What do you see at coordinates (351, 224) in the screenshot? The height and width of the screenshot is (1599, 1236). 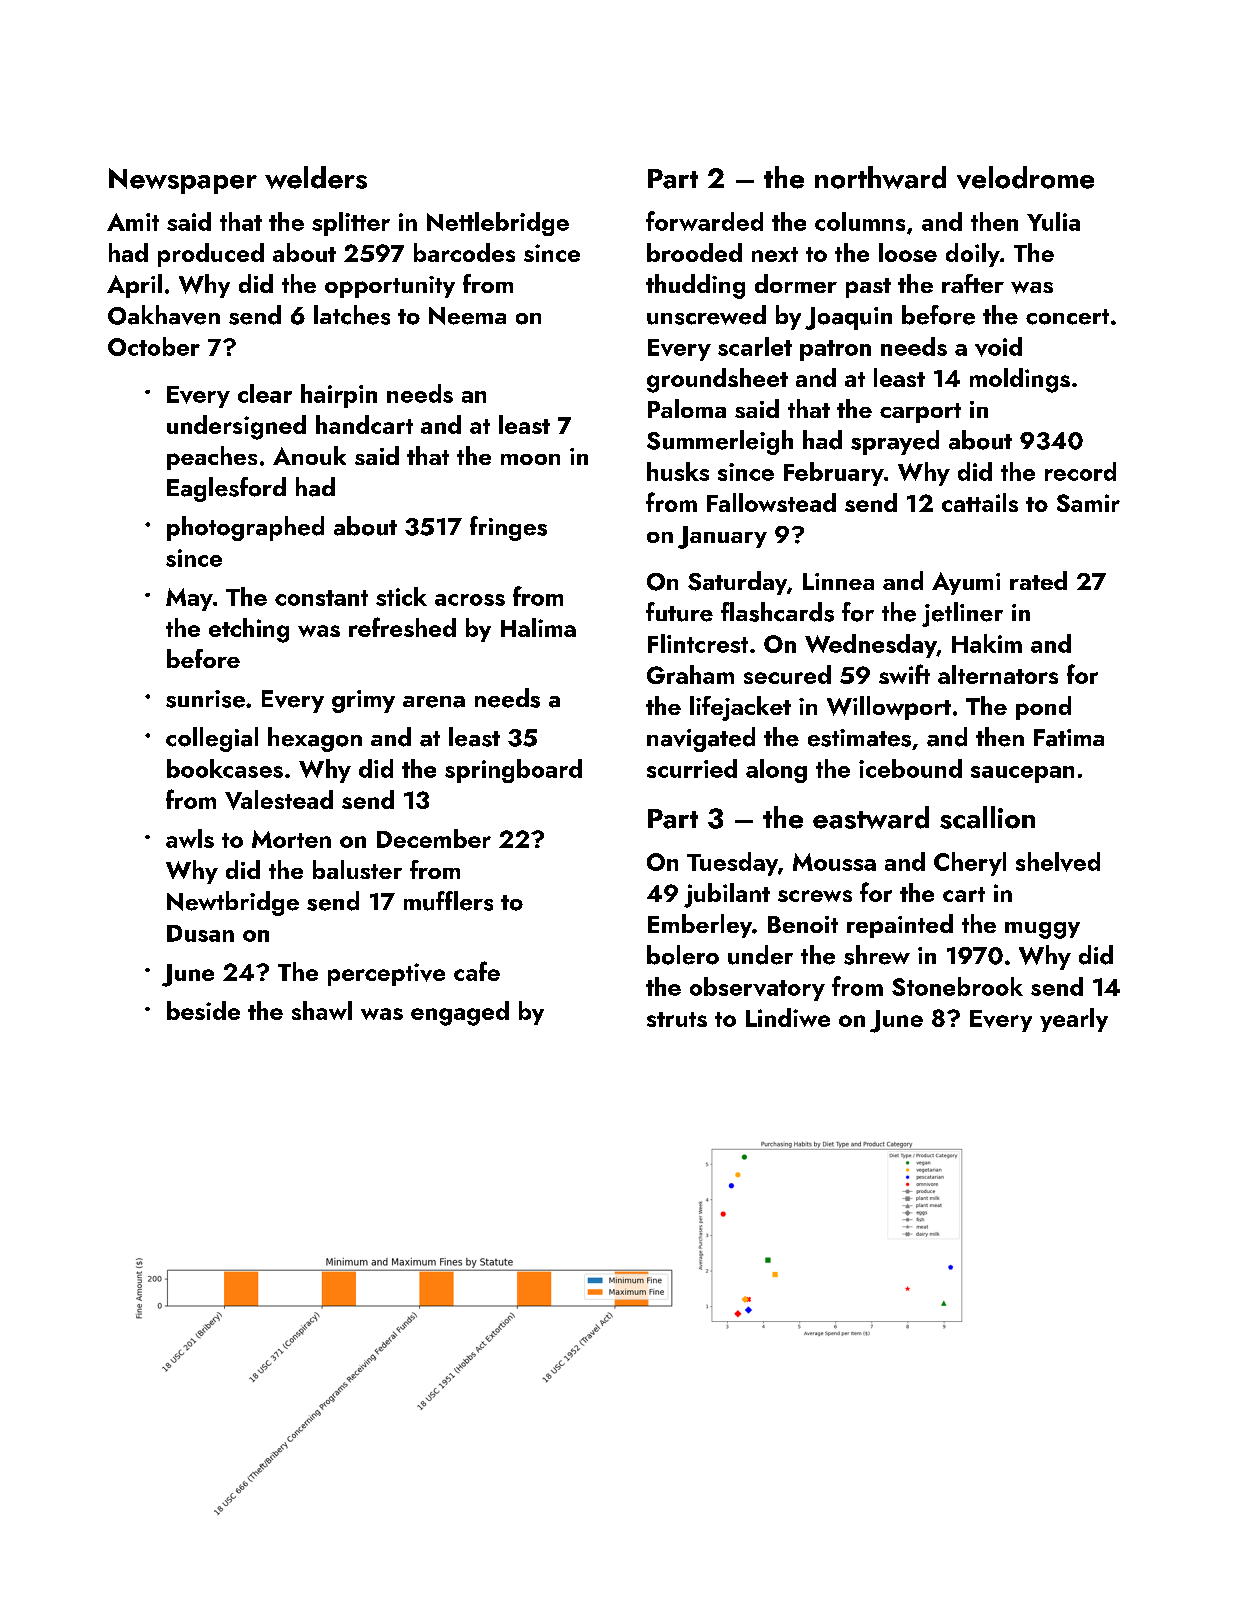 I see `splitter` at bounding box center [351, 224].
